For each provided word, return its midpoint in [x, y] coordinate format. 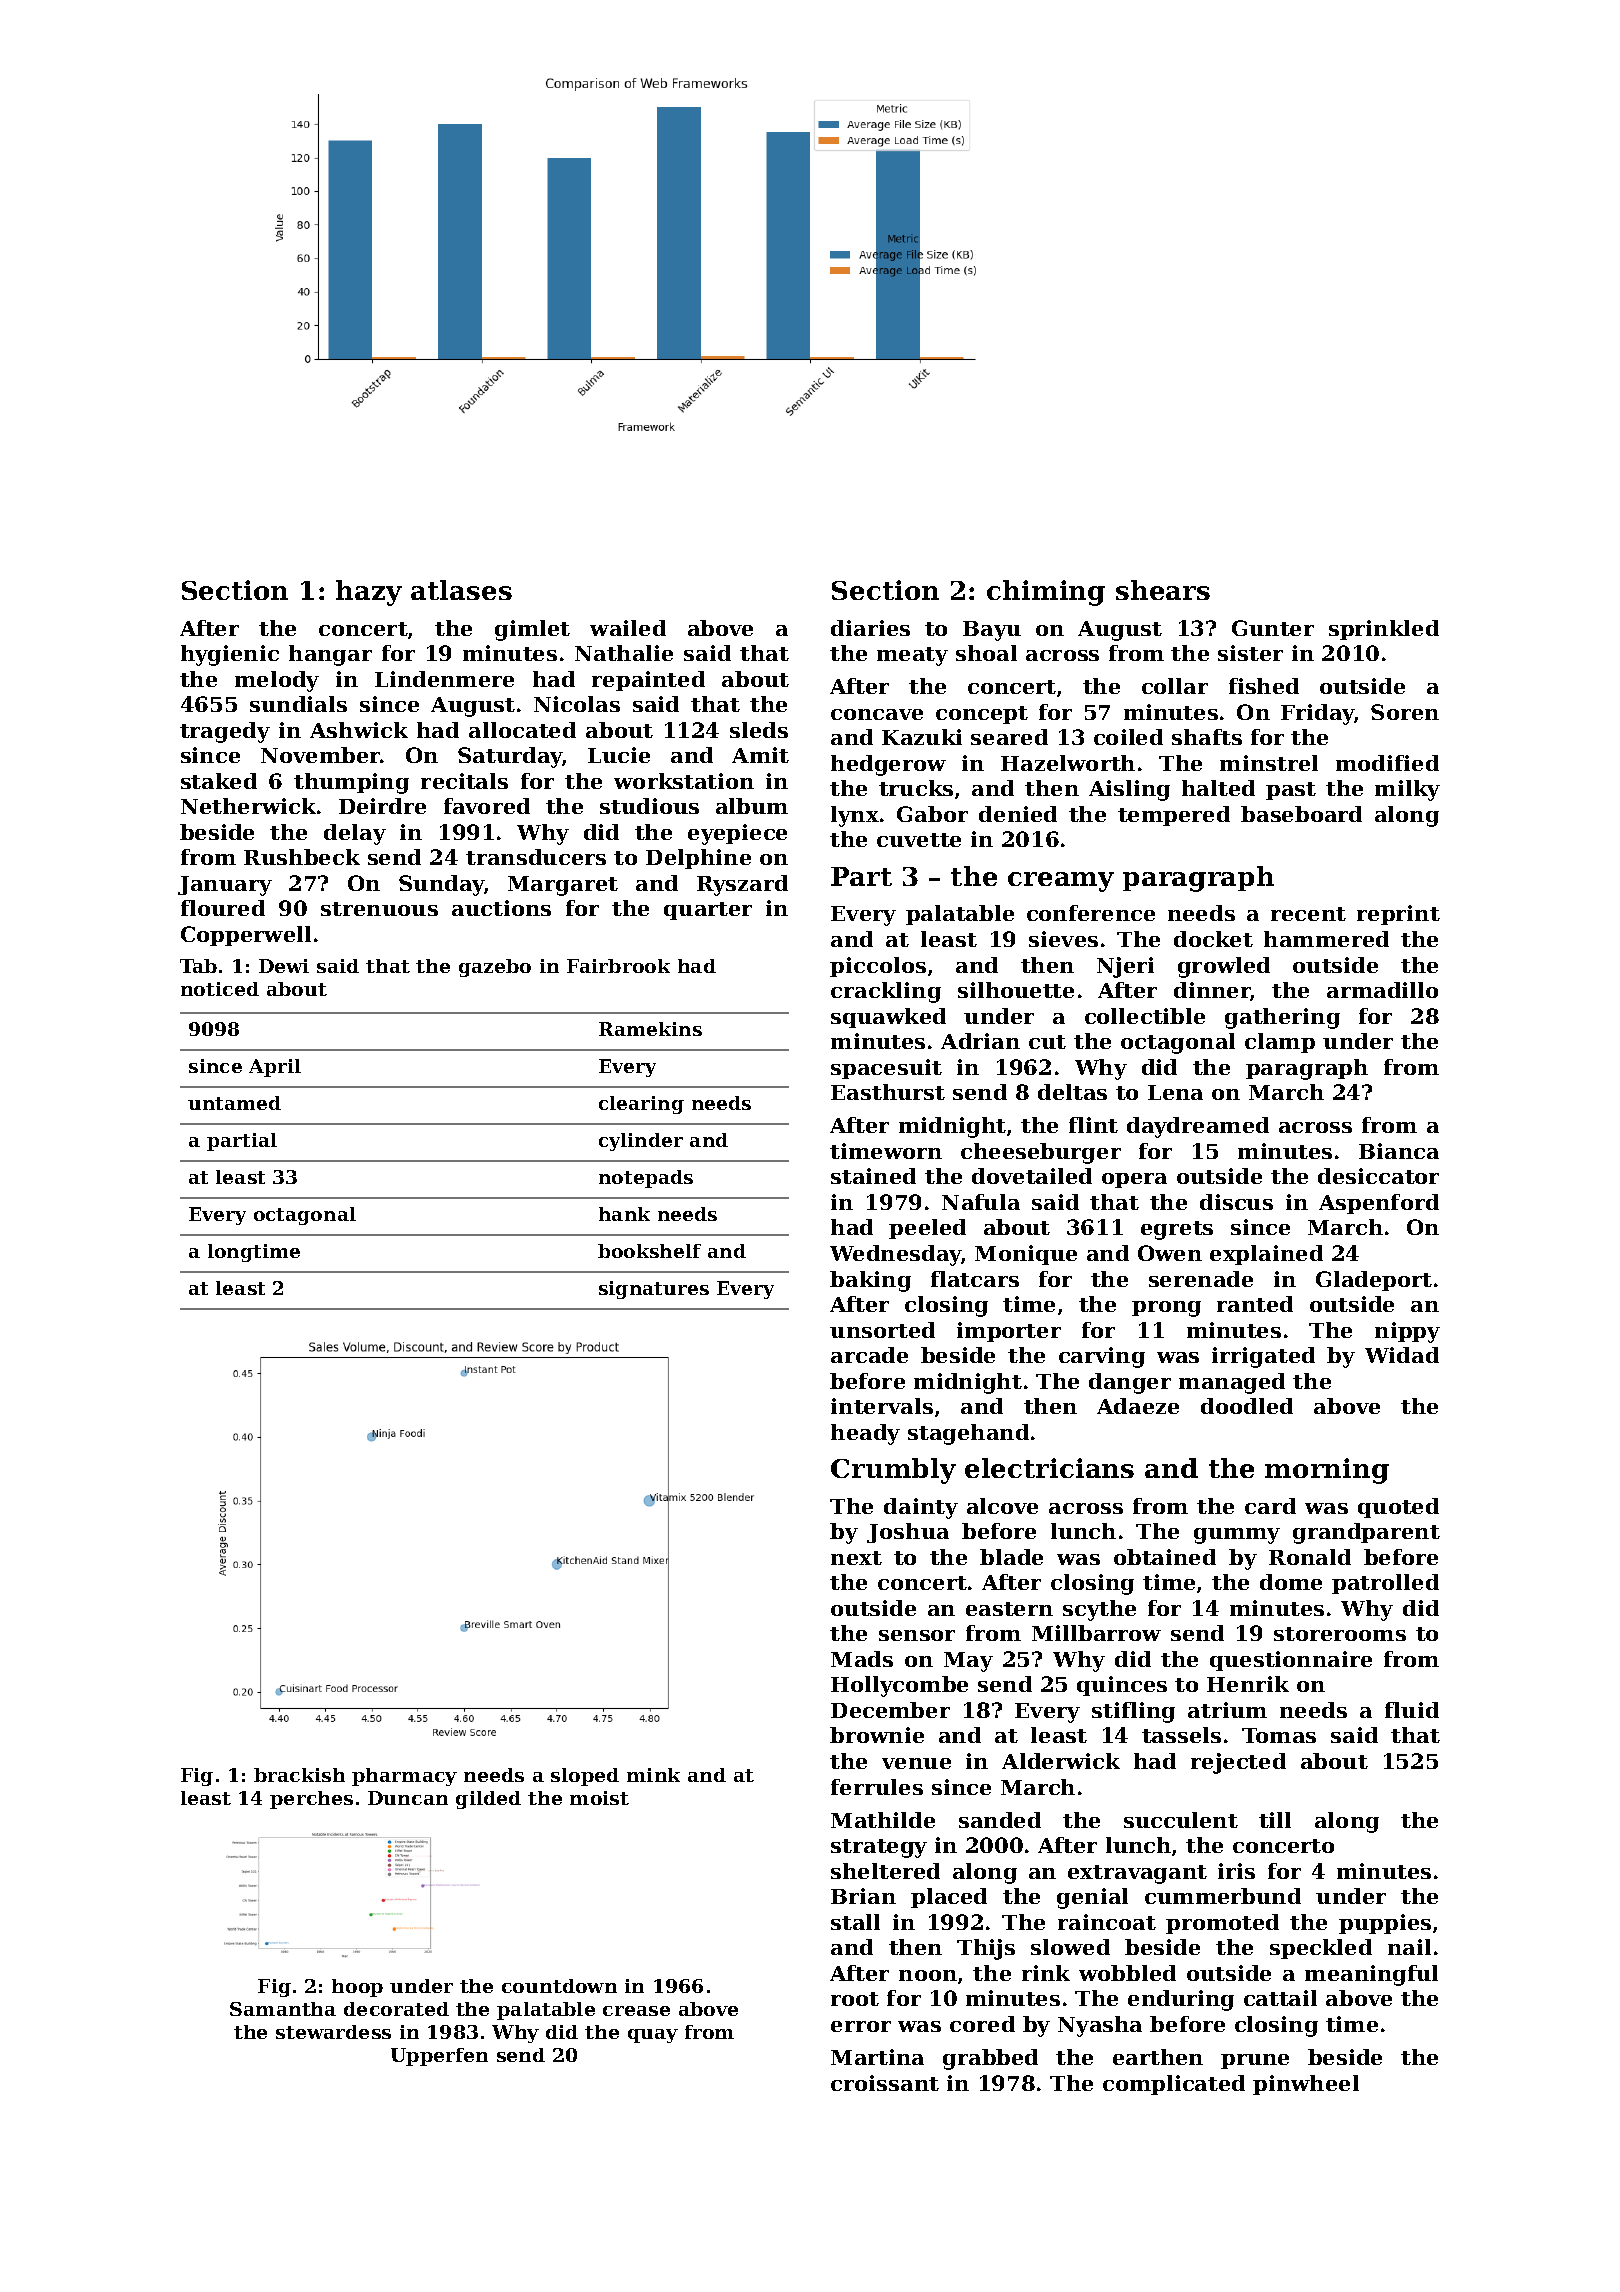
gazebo [495, 968]
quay [653, 2036]
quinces [1122, 1686]
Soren [1405, 712]
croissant [885, 2083]
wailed [628, 628]
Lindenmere [444, 679]
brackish [299, 1775]
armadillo [1382, 990]
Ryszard [742, 885]
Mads [862, 1659]
